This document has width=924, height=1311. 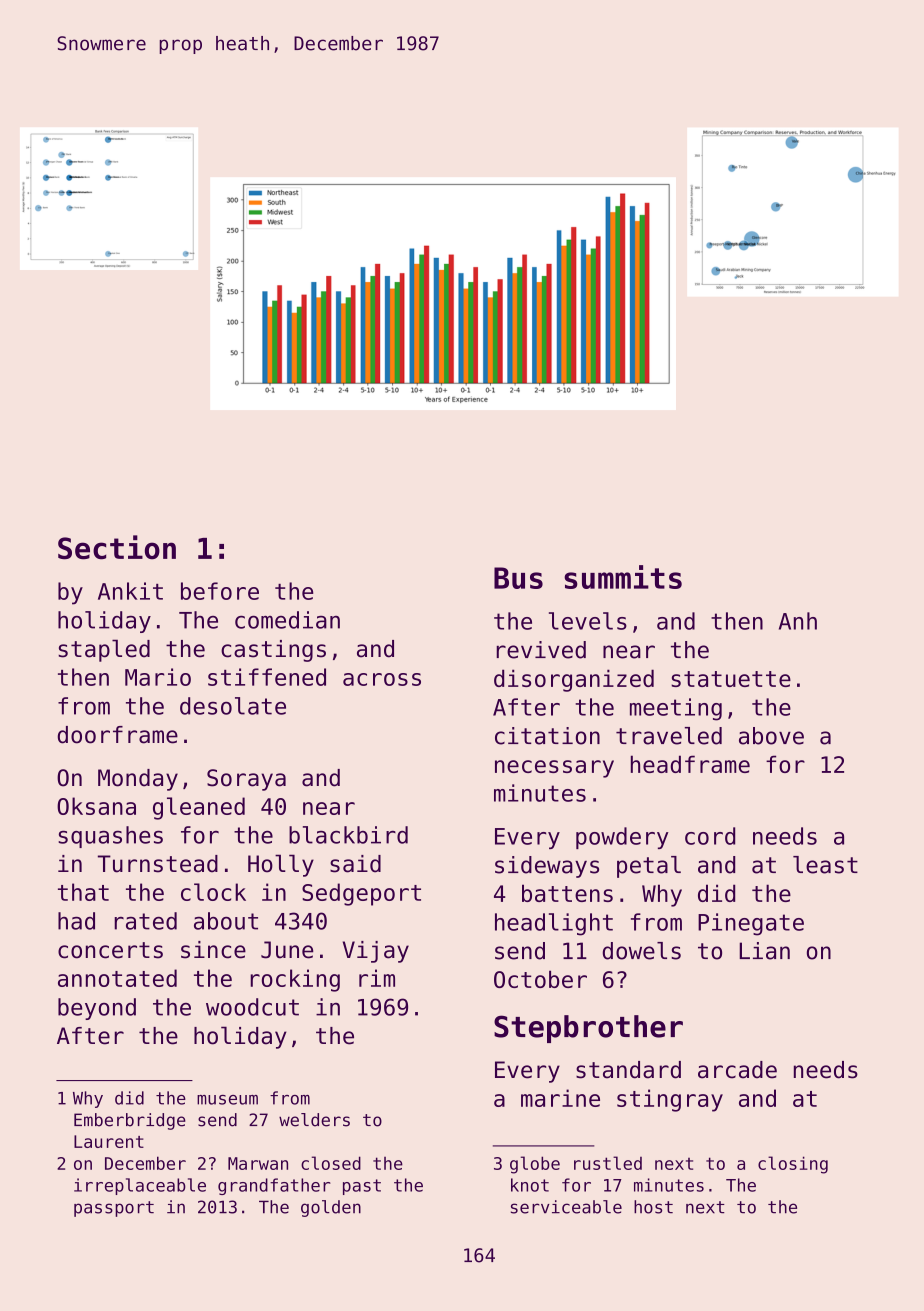 I want to click on rim, so click(x=377, y=978).
